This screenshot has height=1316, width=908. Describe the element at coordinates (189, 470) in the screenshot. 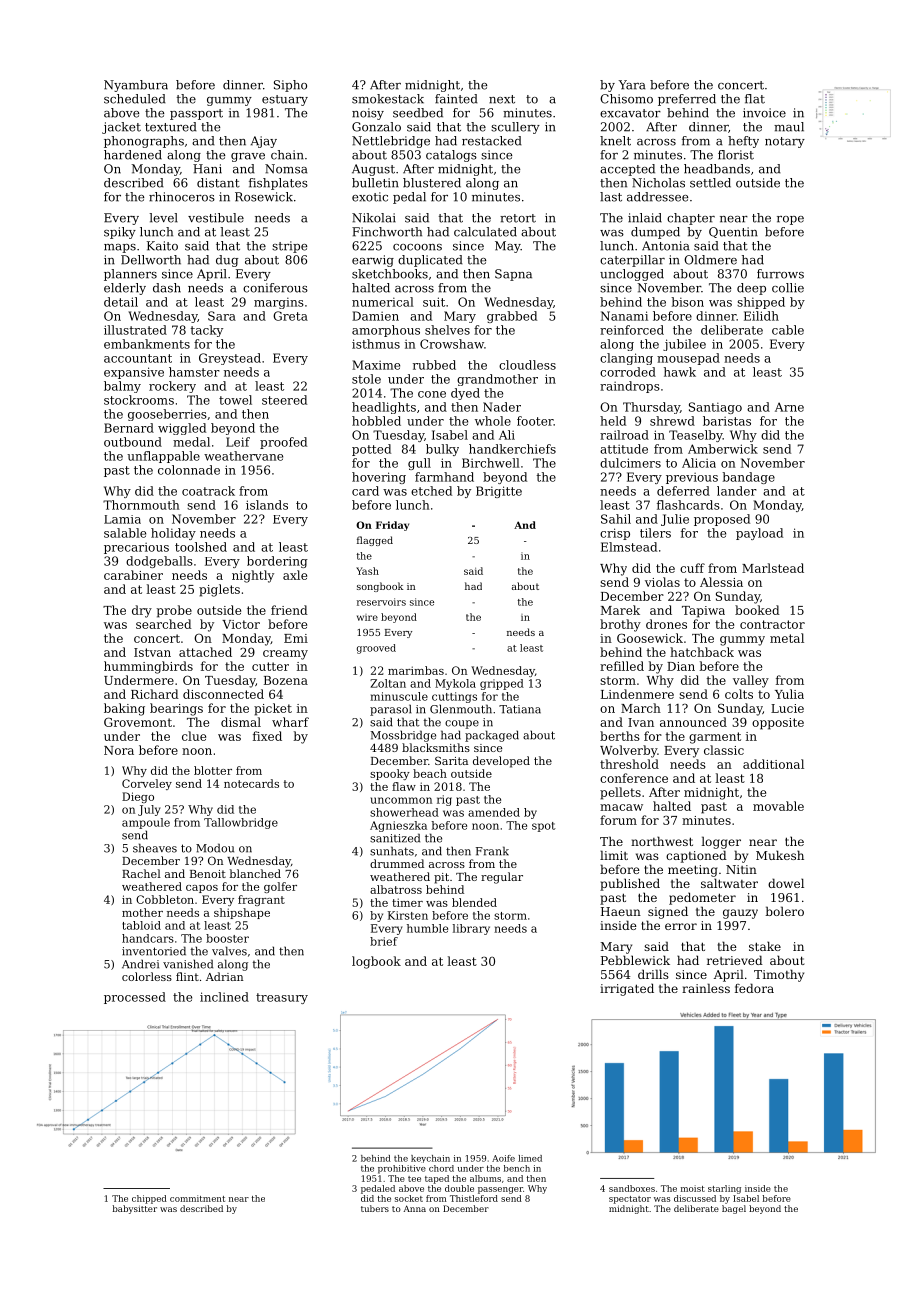

I see `colonnade` at that location.
